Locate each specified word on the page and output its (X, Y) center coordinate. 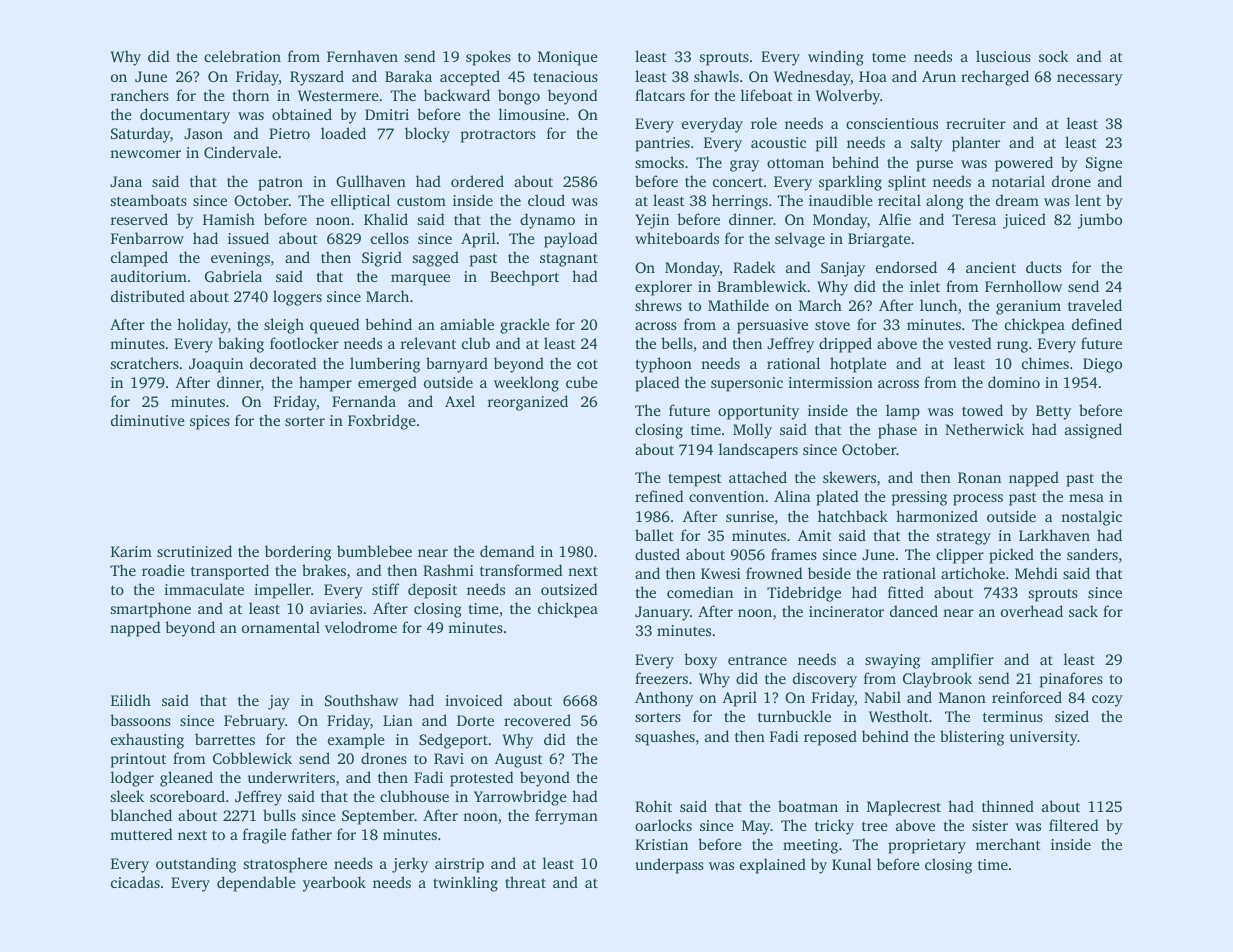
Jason (203, 133)
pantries (662, 144)
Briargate (879, 240)
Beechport (524, 278)
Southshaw (361, 700)
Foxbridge (382, 422)
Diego (1102, 365)
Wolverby (847, 97)
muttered (141, 834)
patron (280, 184)
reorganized (528, 403)
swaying (892, 661)
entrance (757, 660)
